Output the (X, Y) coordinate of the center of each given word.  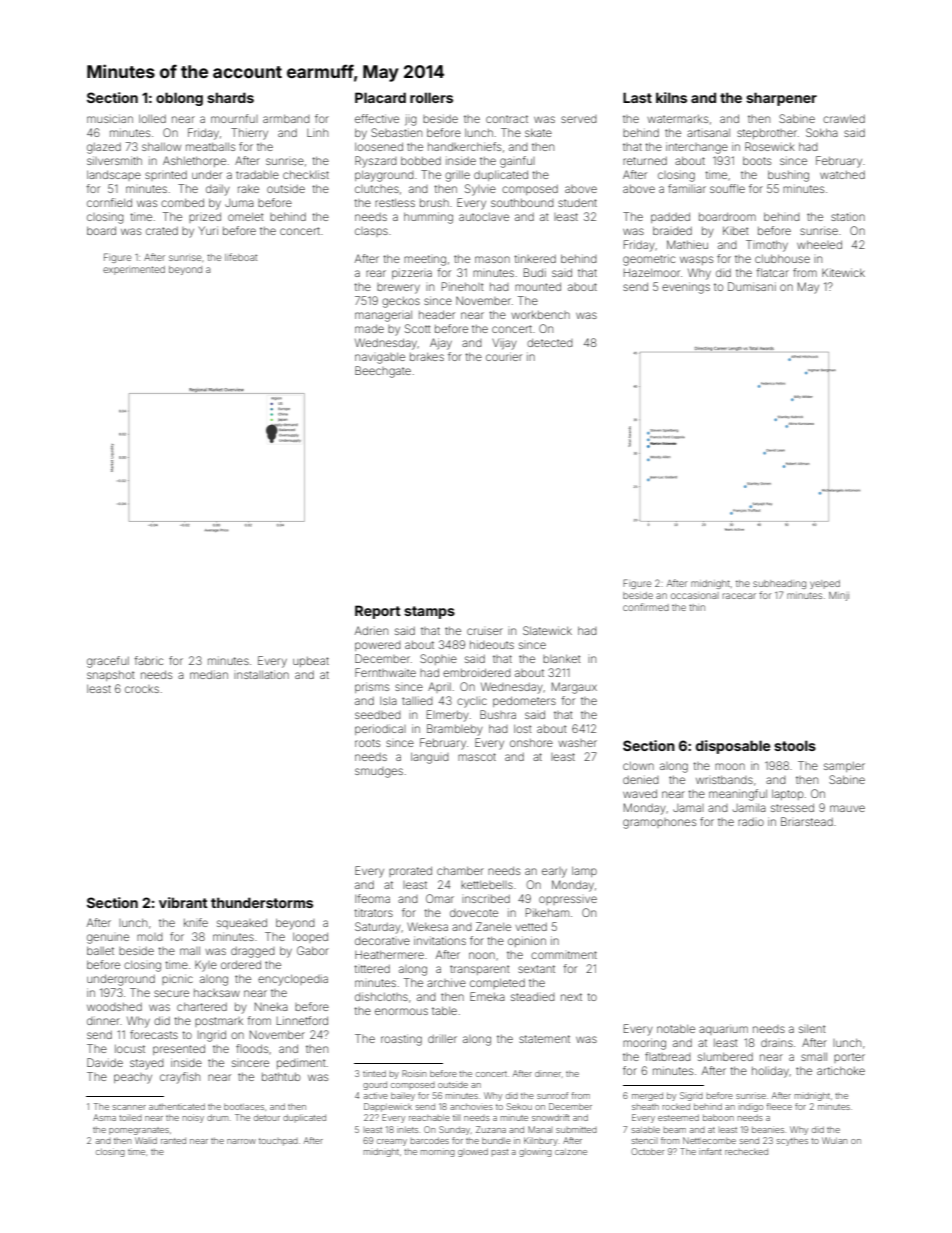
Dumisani (752, 286)
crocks (142, 689)
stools (795, 745)
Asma (104, 1117)
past (499, 1152)
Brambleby (455, 730)
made (369, 329)
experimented (134, 270)
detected (550, 343)
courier (504, 356)
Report (378, 612)
